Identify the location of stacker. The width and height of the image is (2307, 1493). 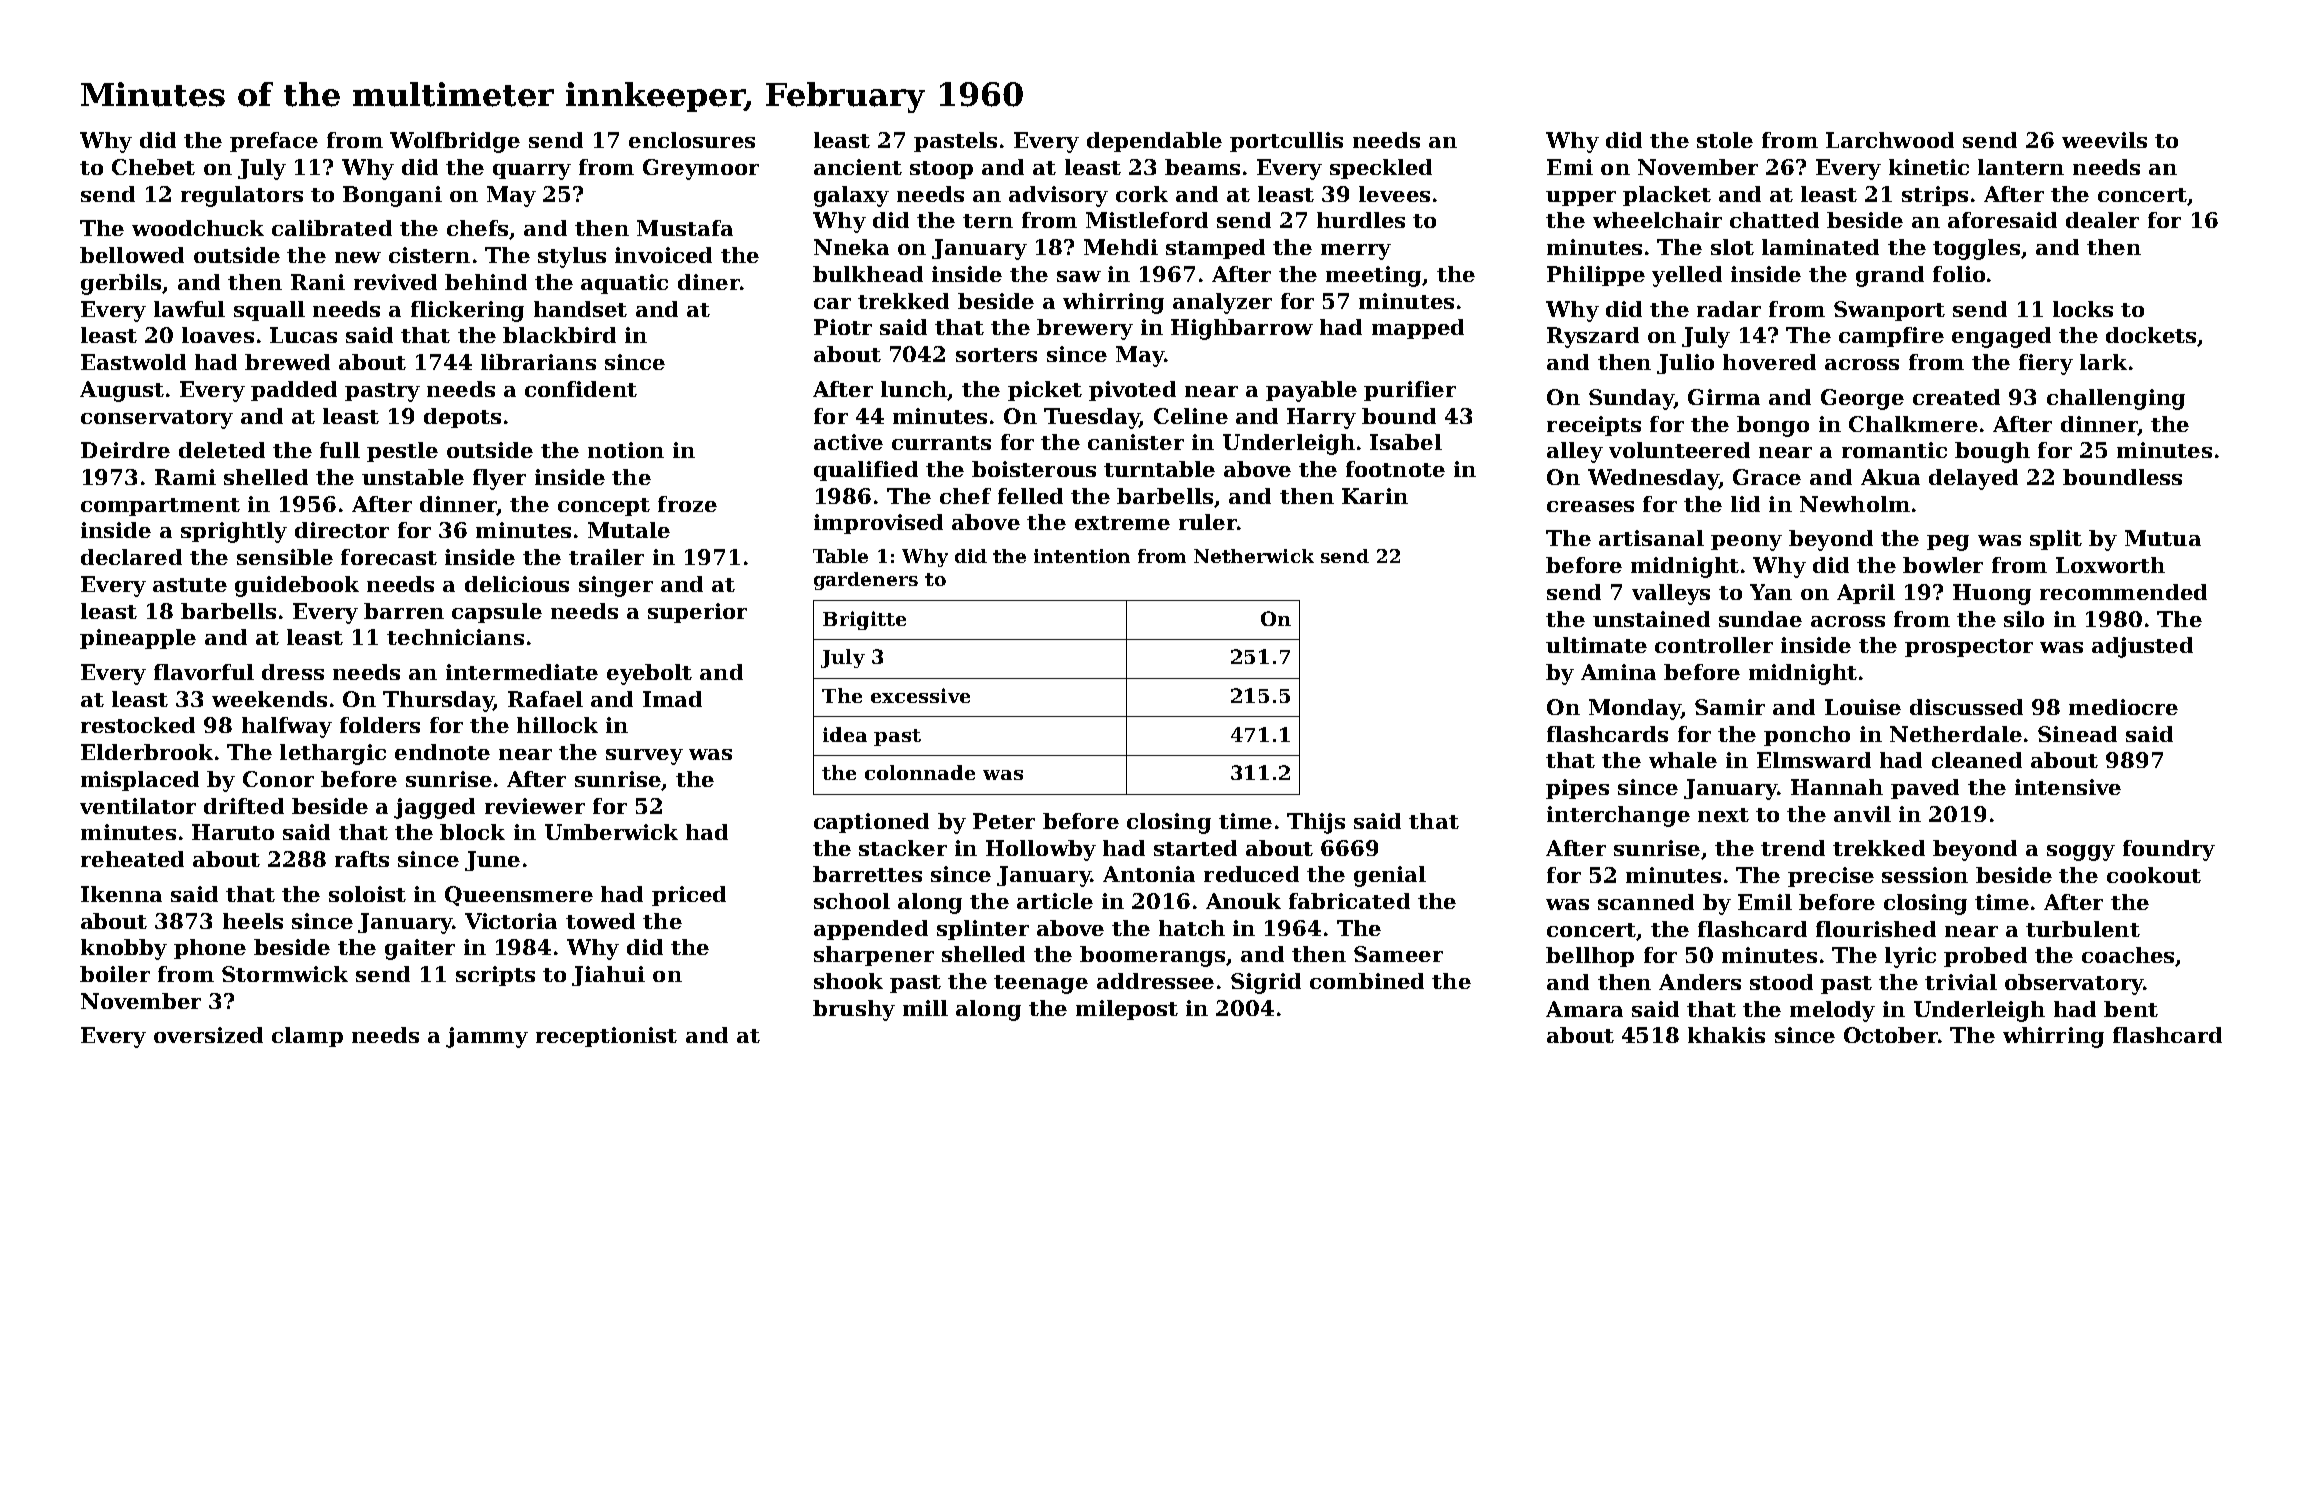
(903, 848).
